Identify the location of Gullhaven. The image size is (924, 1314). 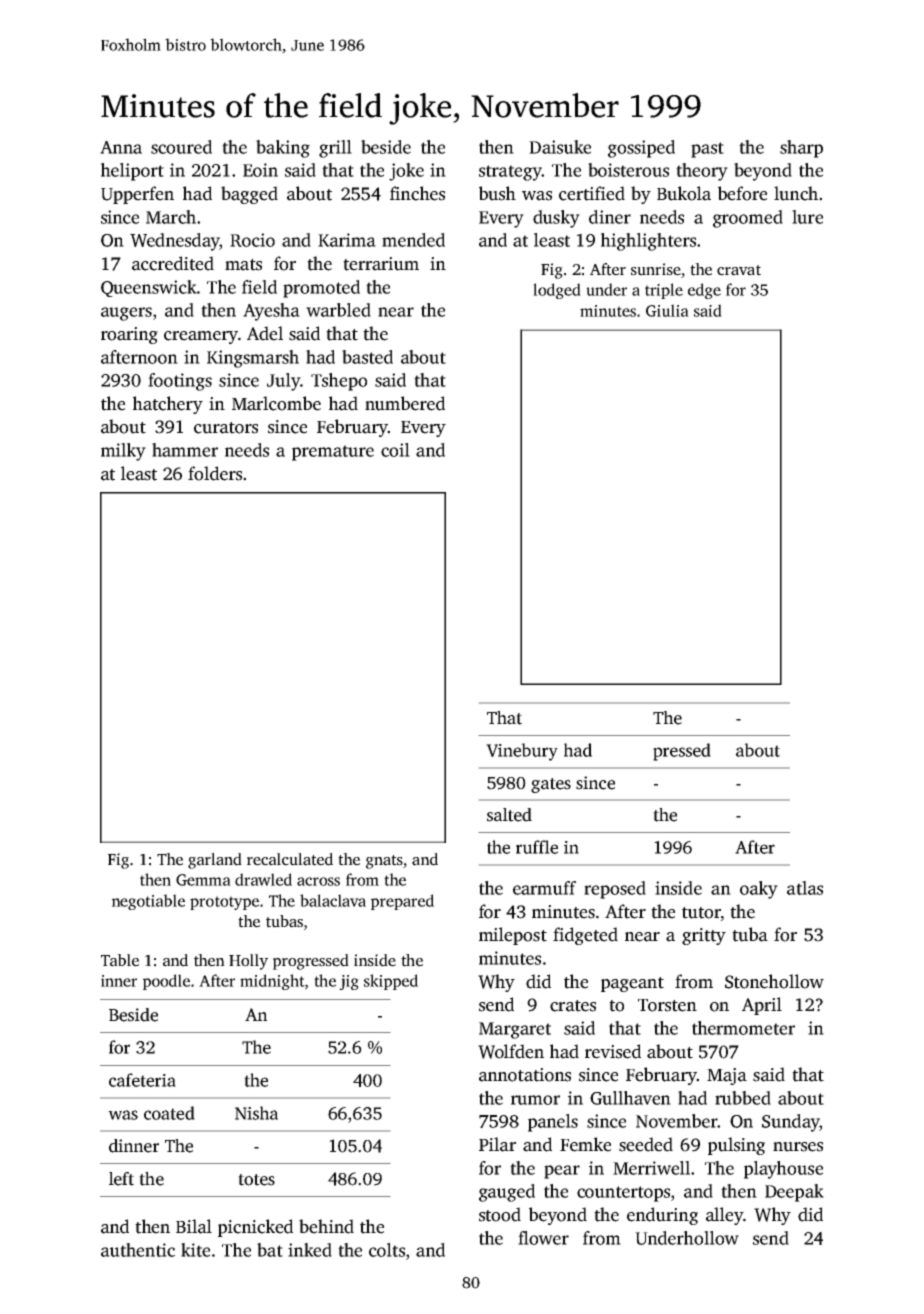
(630, 1098).
